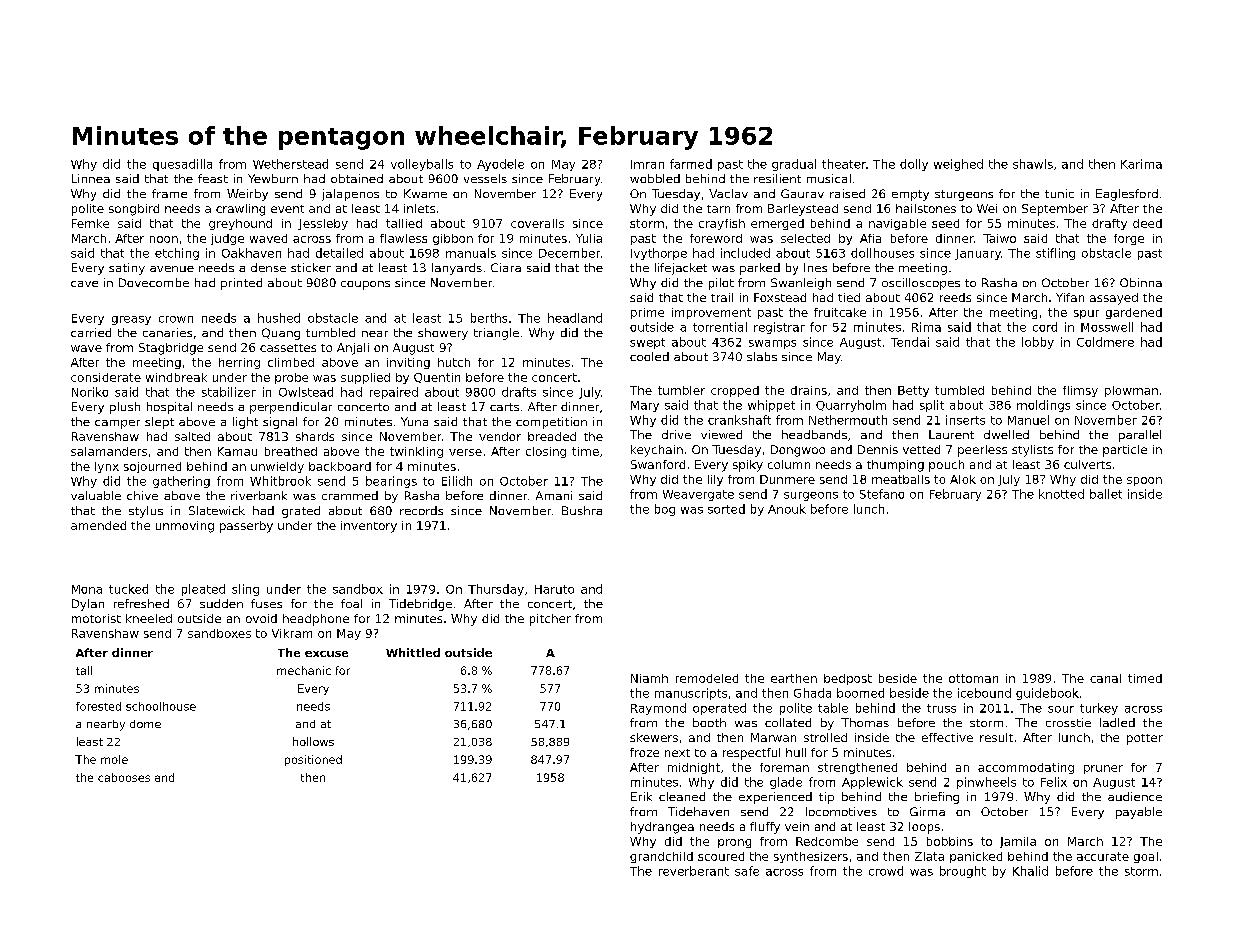  Describe the element at coordinates (794, 165) in the screenshot. I see `gradual` at that location.
